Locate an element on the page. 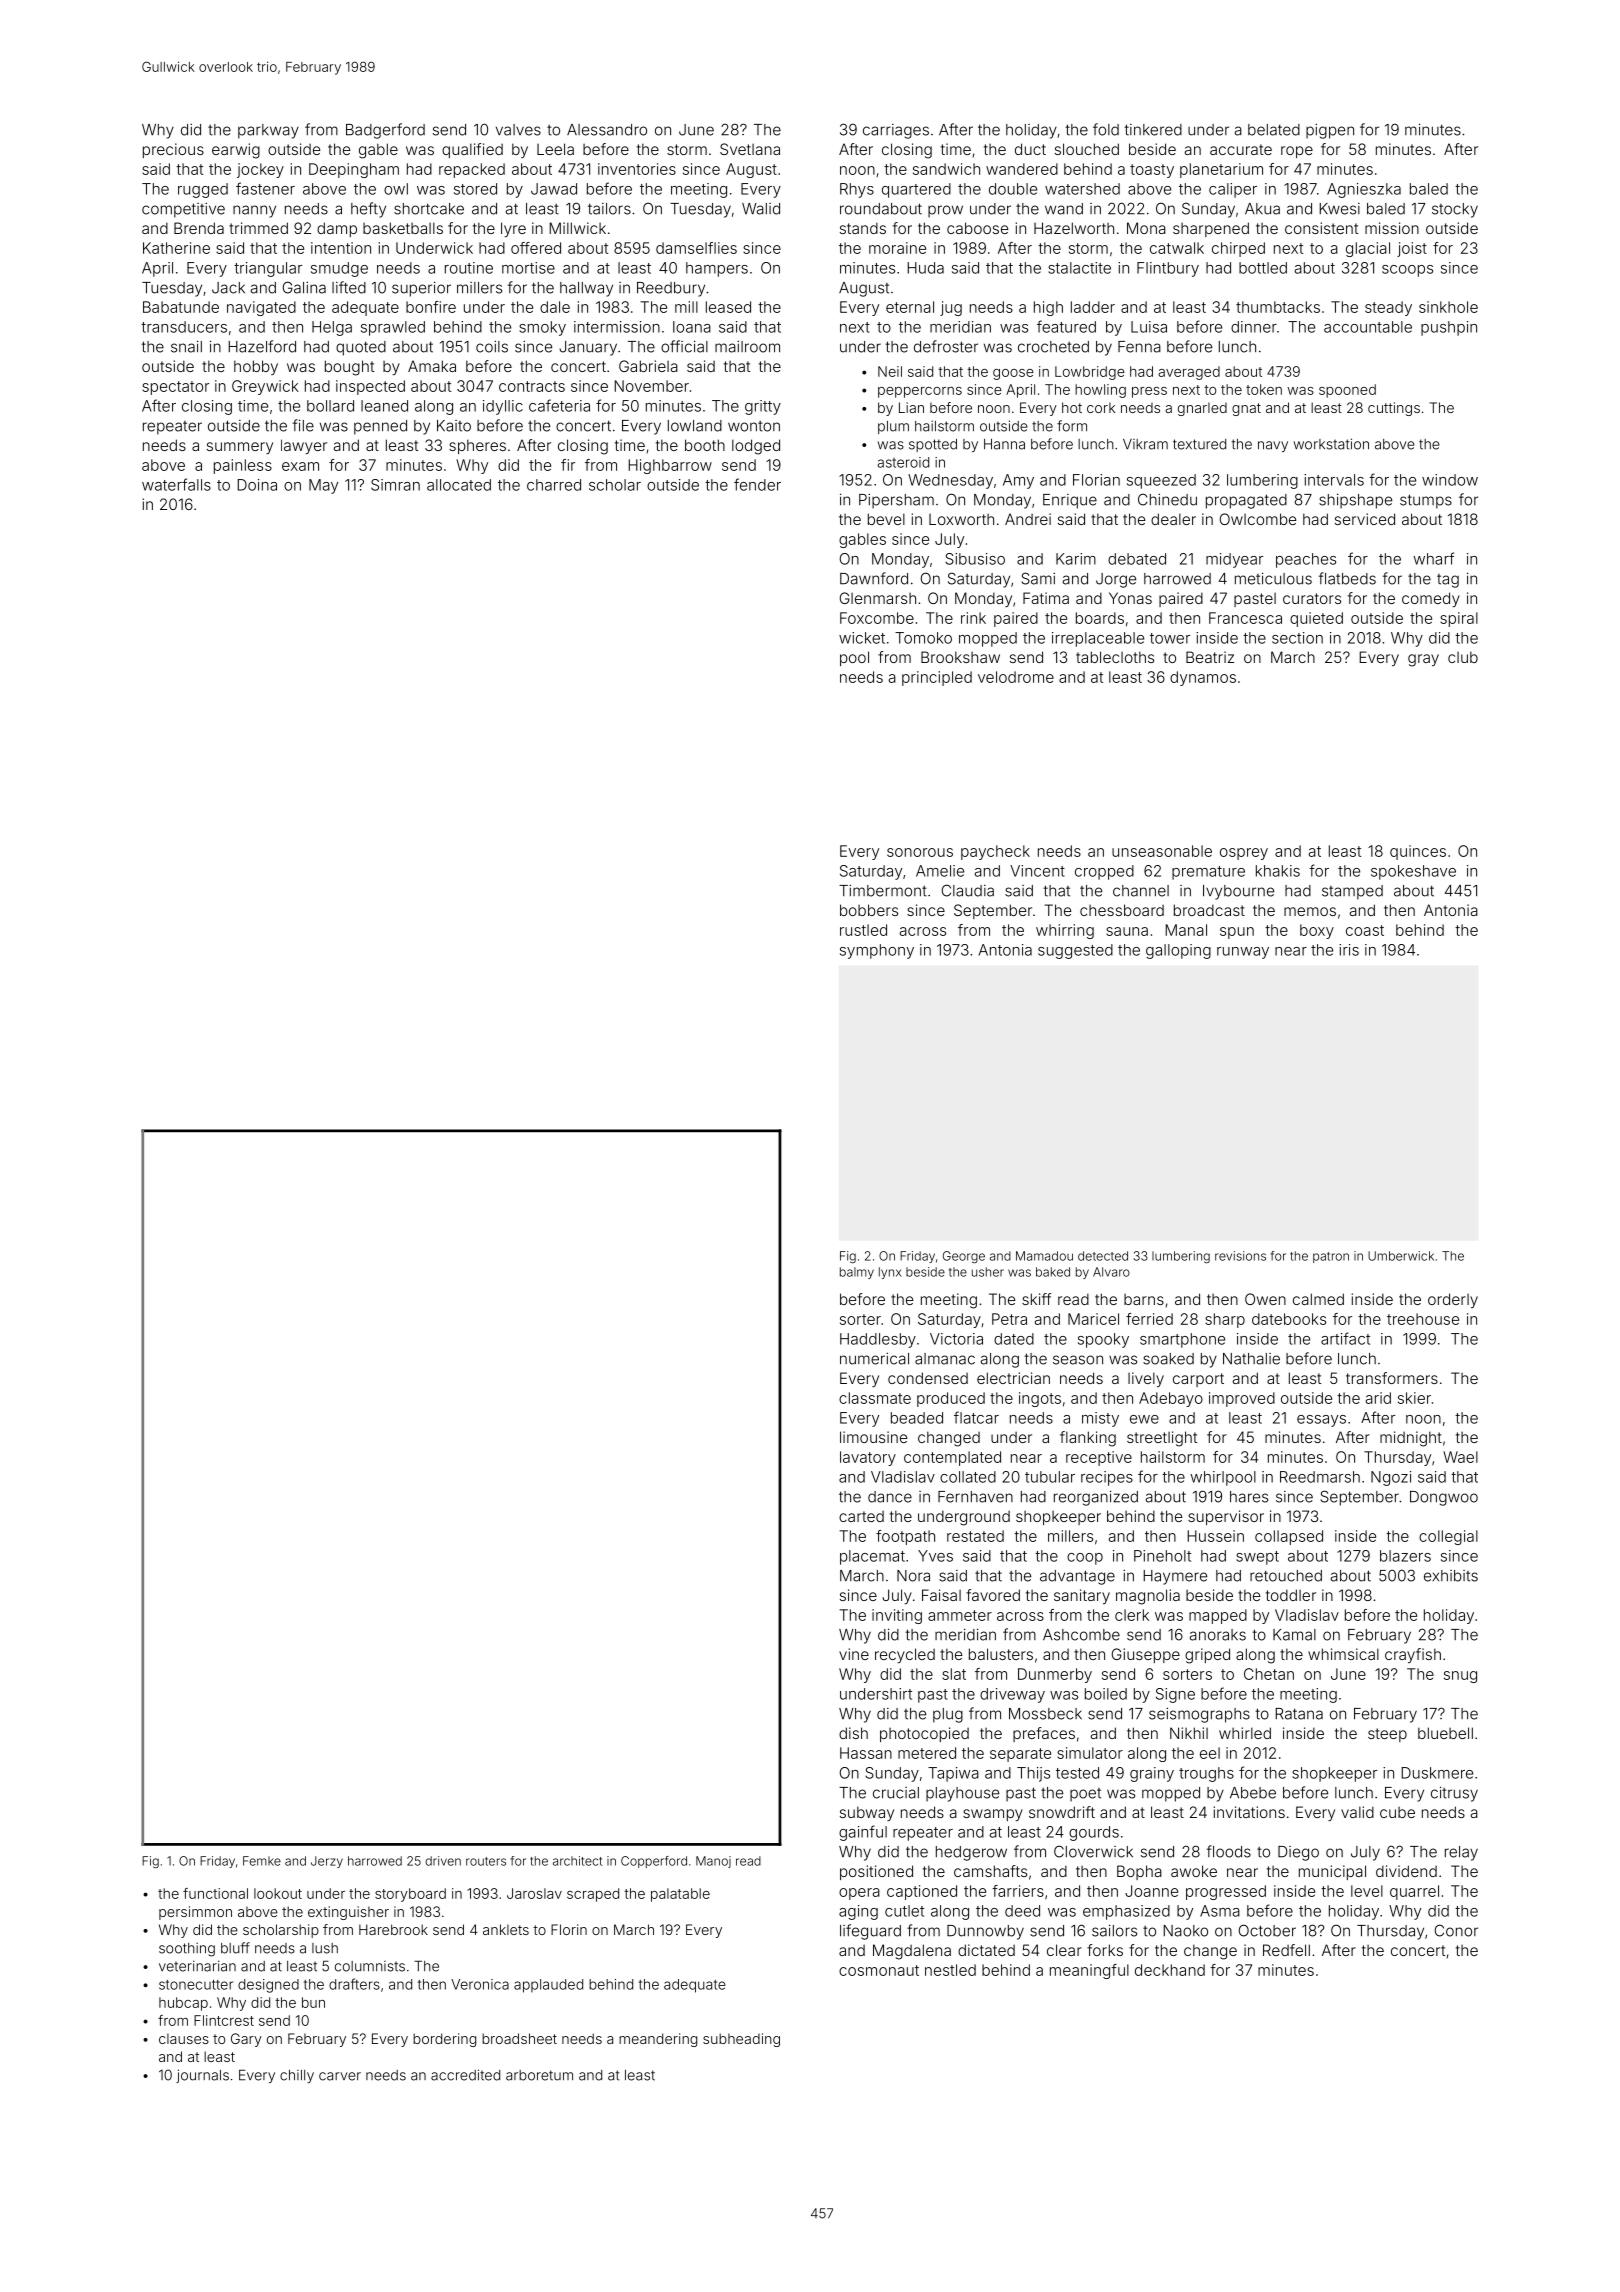 This image has width=1620, height=2292. January is located at coordinates (588, 348).
